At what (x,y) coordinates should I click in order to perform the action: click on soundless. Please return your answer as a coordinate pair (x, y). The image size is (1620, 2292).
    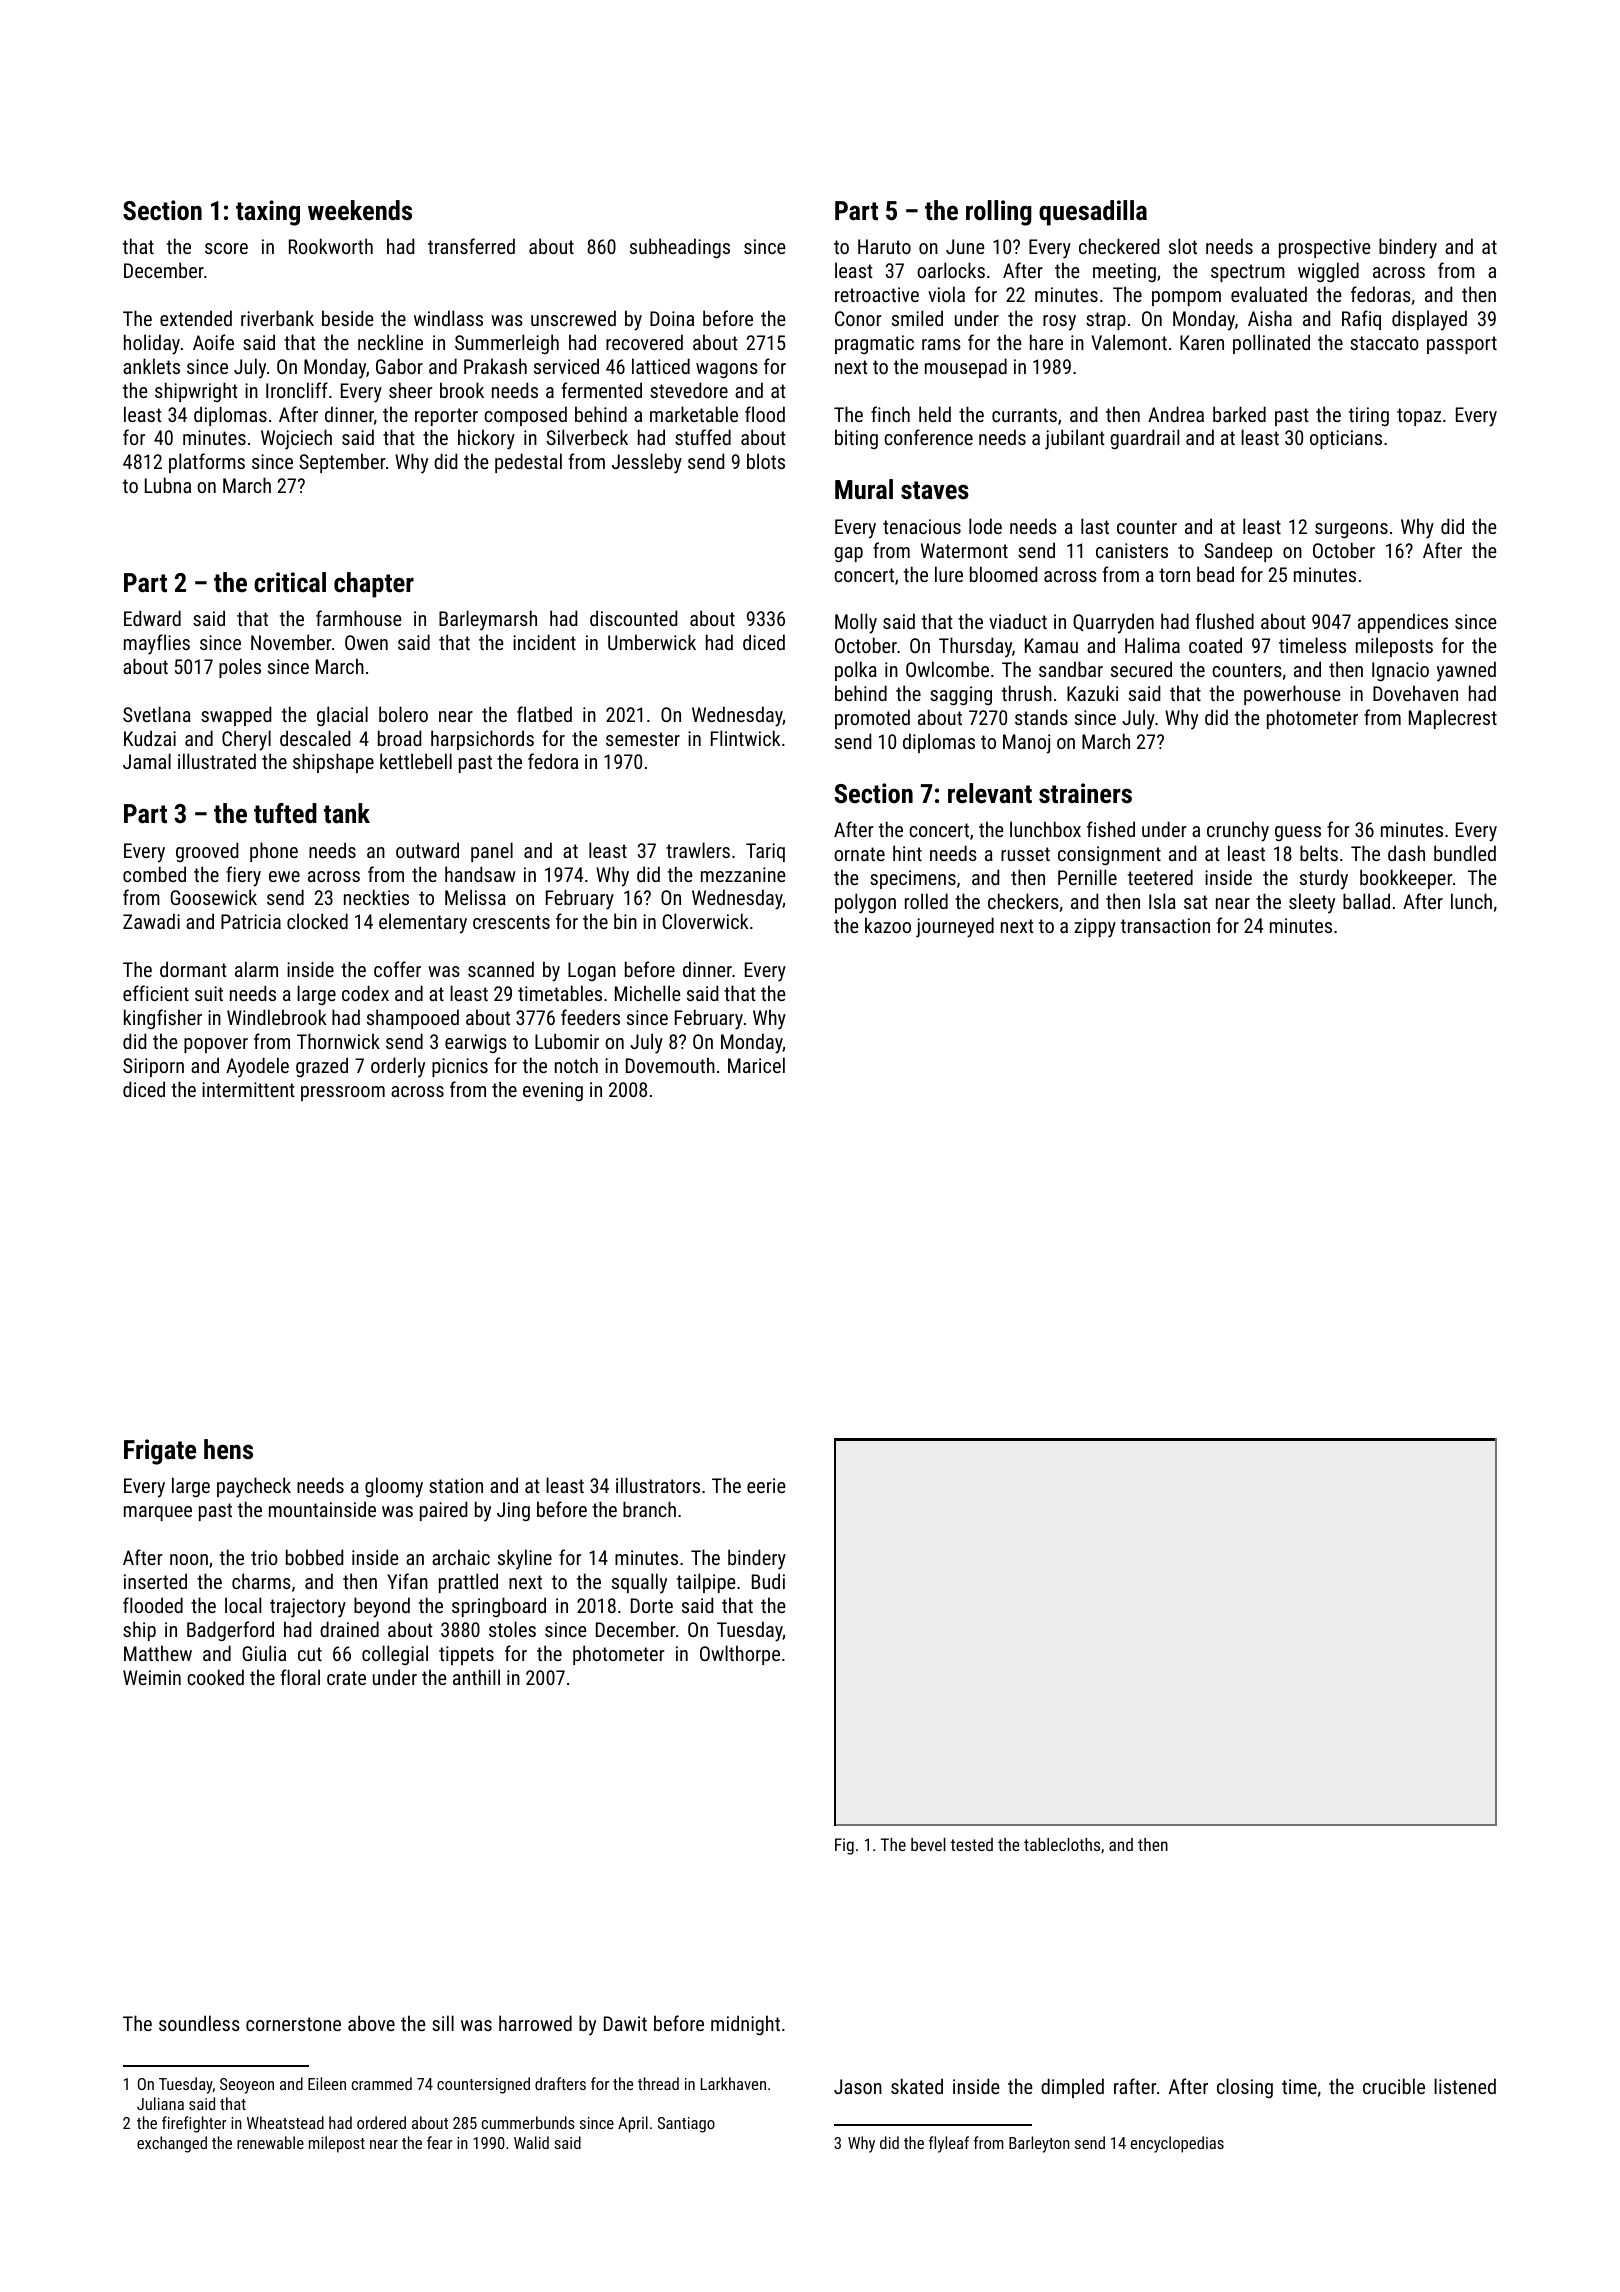
    Looking at the image, I should click on (199, 2023).
